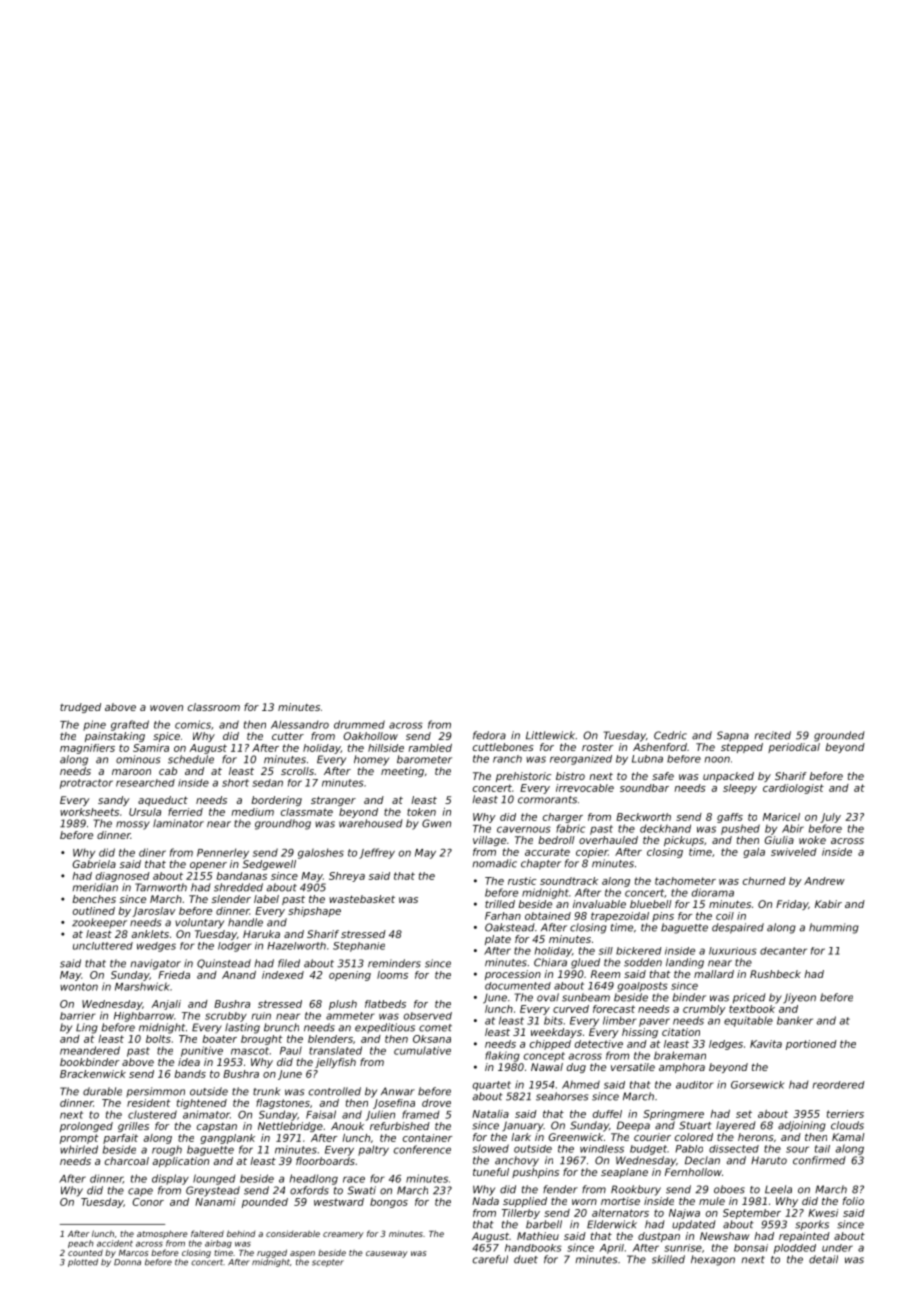 This document has width=924, height=1308. Describe the element at coordinates (85, 1252) in the document. I see `counted` at that location.
